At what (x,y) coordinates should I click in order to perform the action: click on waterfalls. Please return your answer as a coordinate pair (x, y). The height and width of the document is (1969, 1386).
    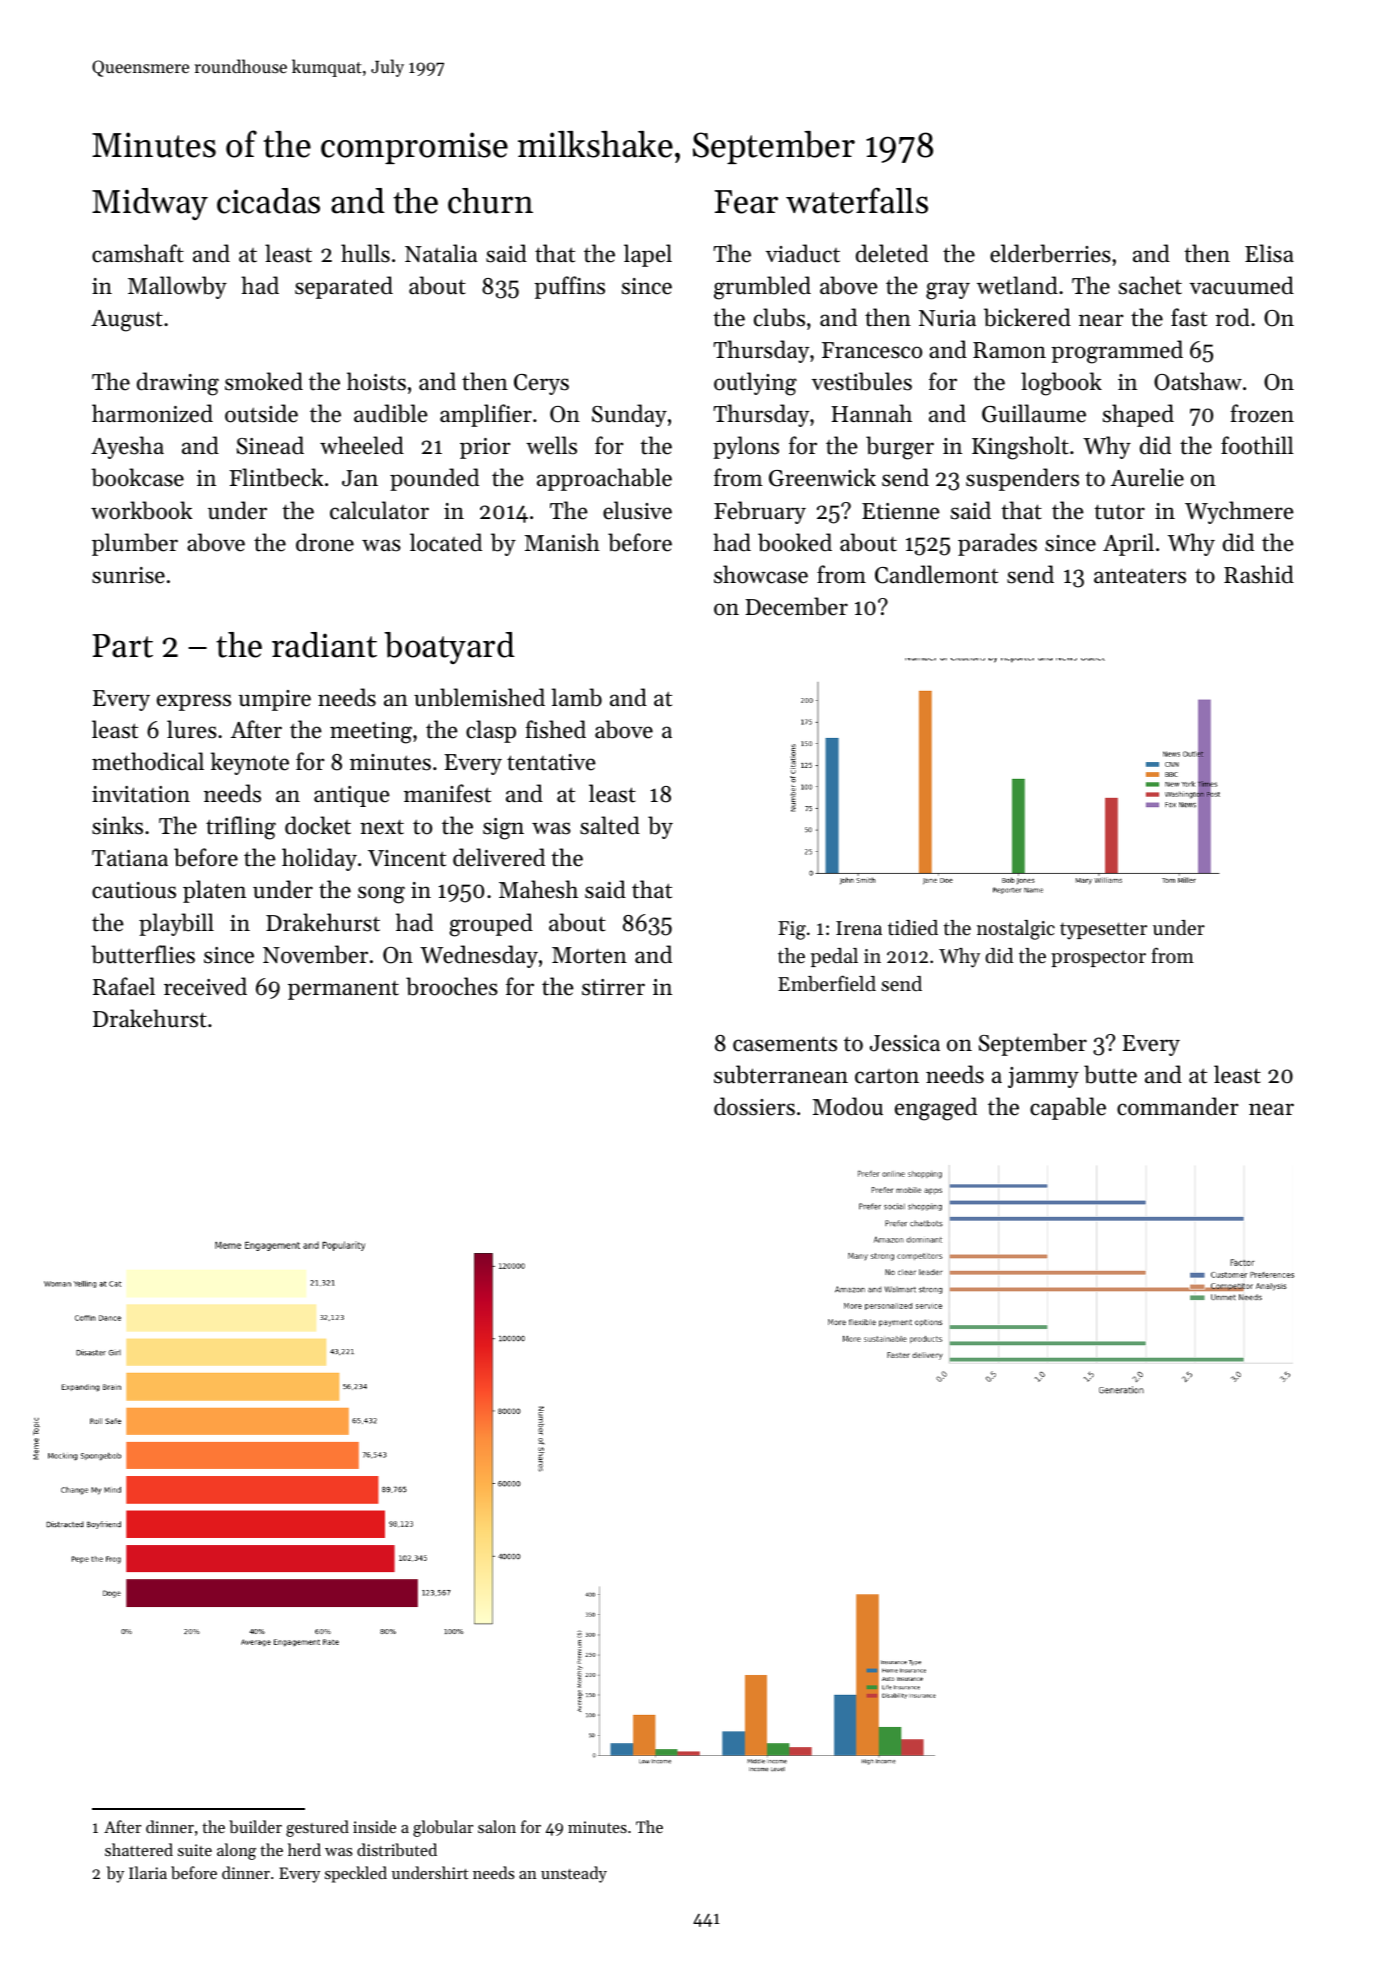
    Looking at the image, I should click on (857, 200).
